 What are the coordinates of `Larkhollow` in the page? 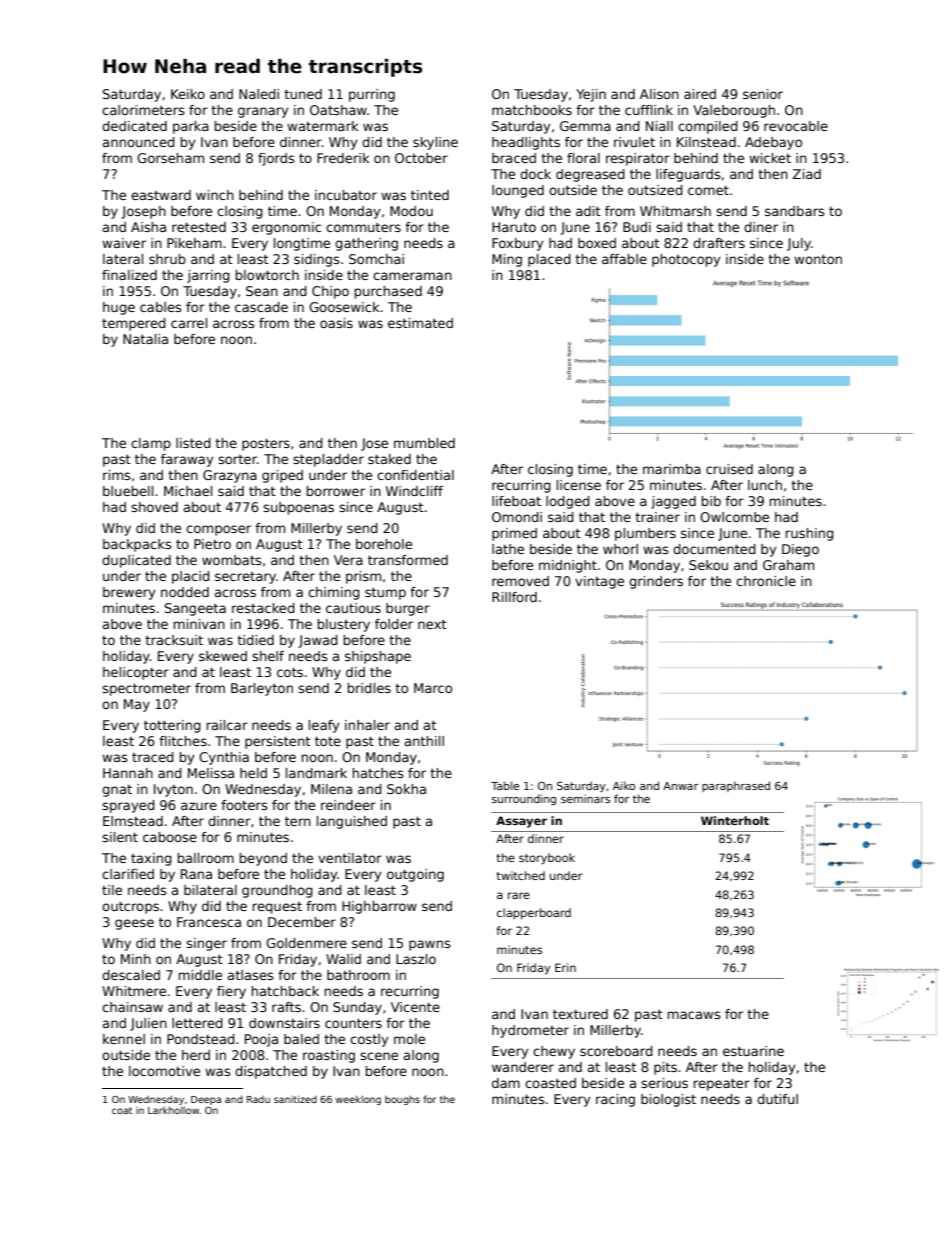 It's located at (174, 1110).
